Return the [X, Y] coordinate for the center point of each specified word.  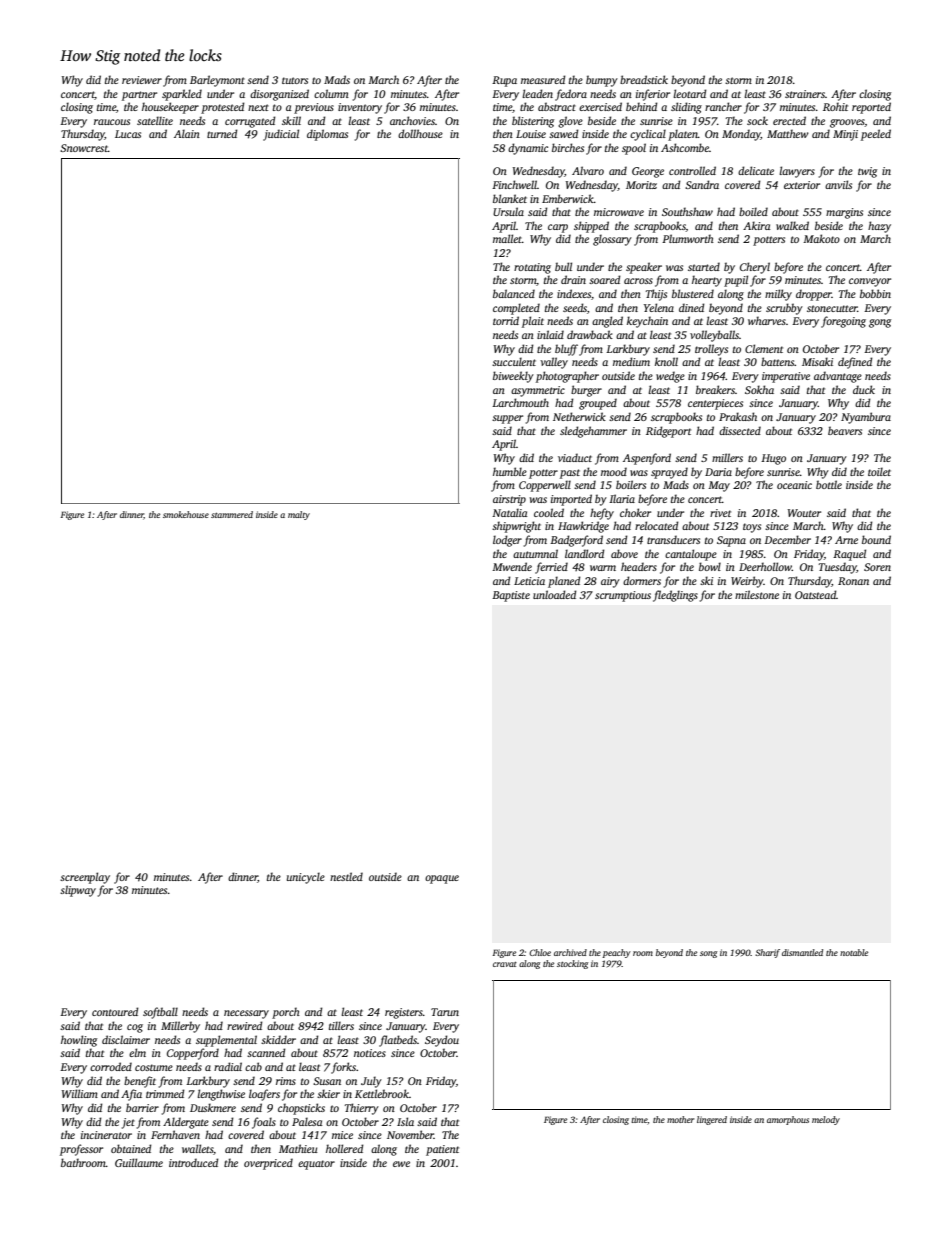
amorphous [788, 1120]
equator [316, 1165]
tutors [295, 80]
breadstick [644, 79]
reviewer [142, 80]
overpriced [268, 1164]
